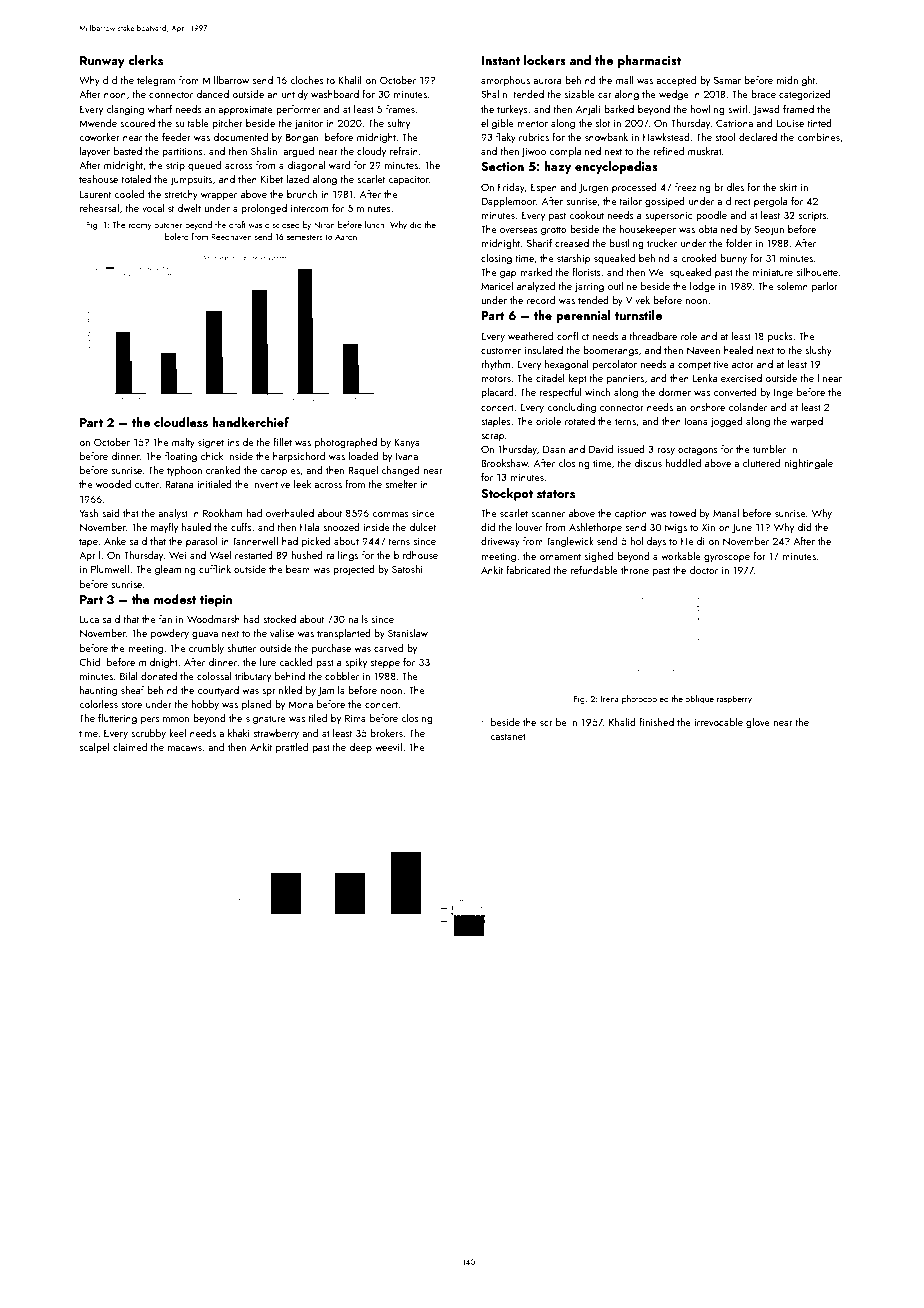 The height and width of the image is (1308, 924). What do you see at coordinates (541, 300) in the image?
I see `record` at bounding box center [541, 300].
